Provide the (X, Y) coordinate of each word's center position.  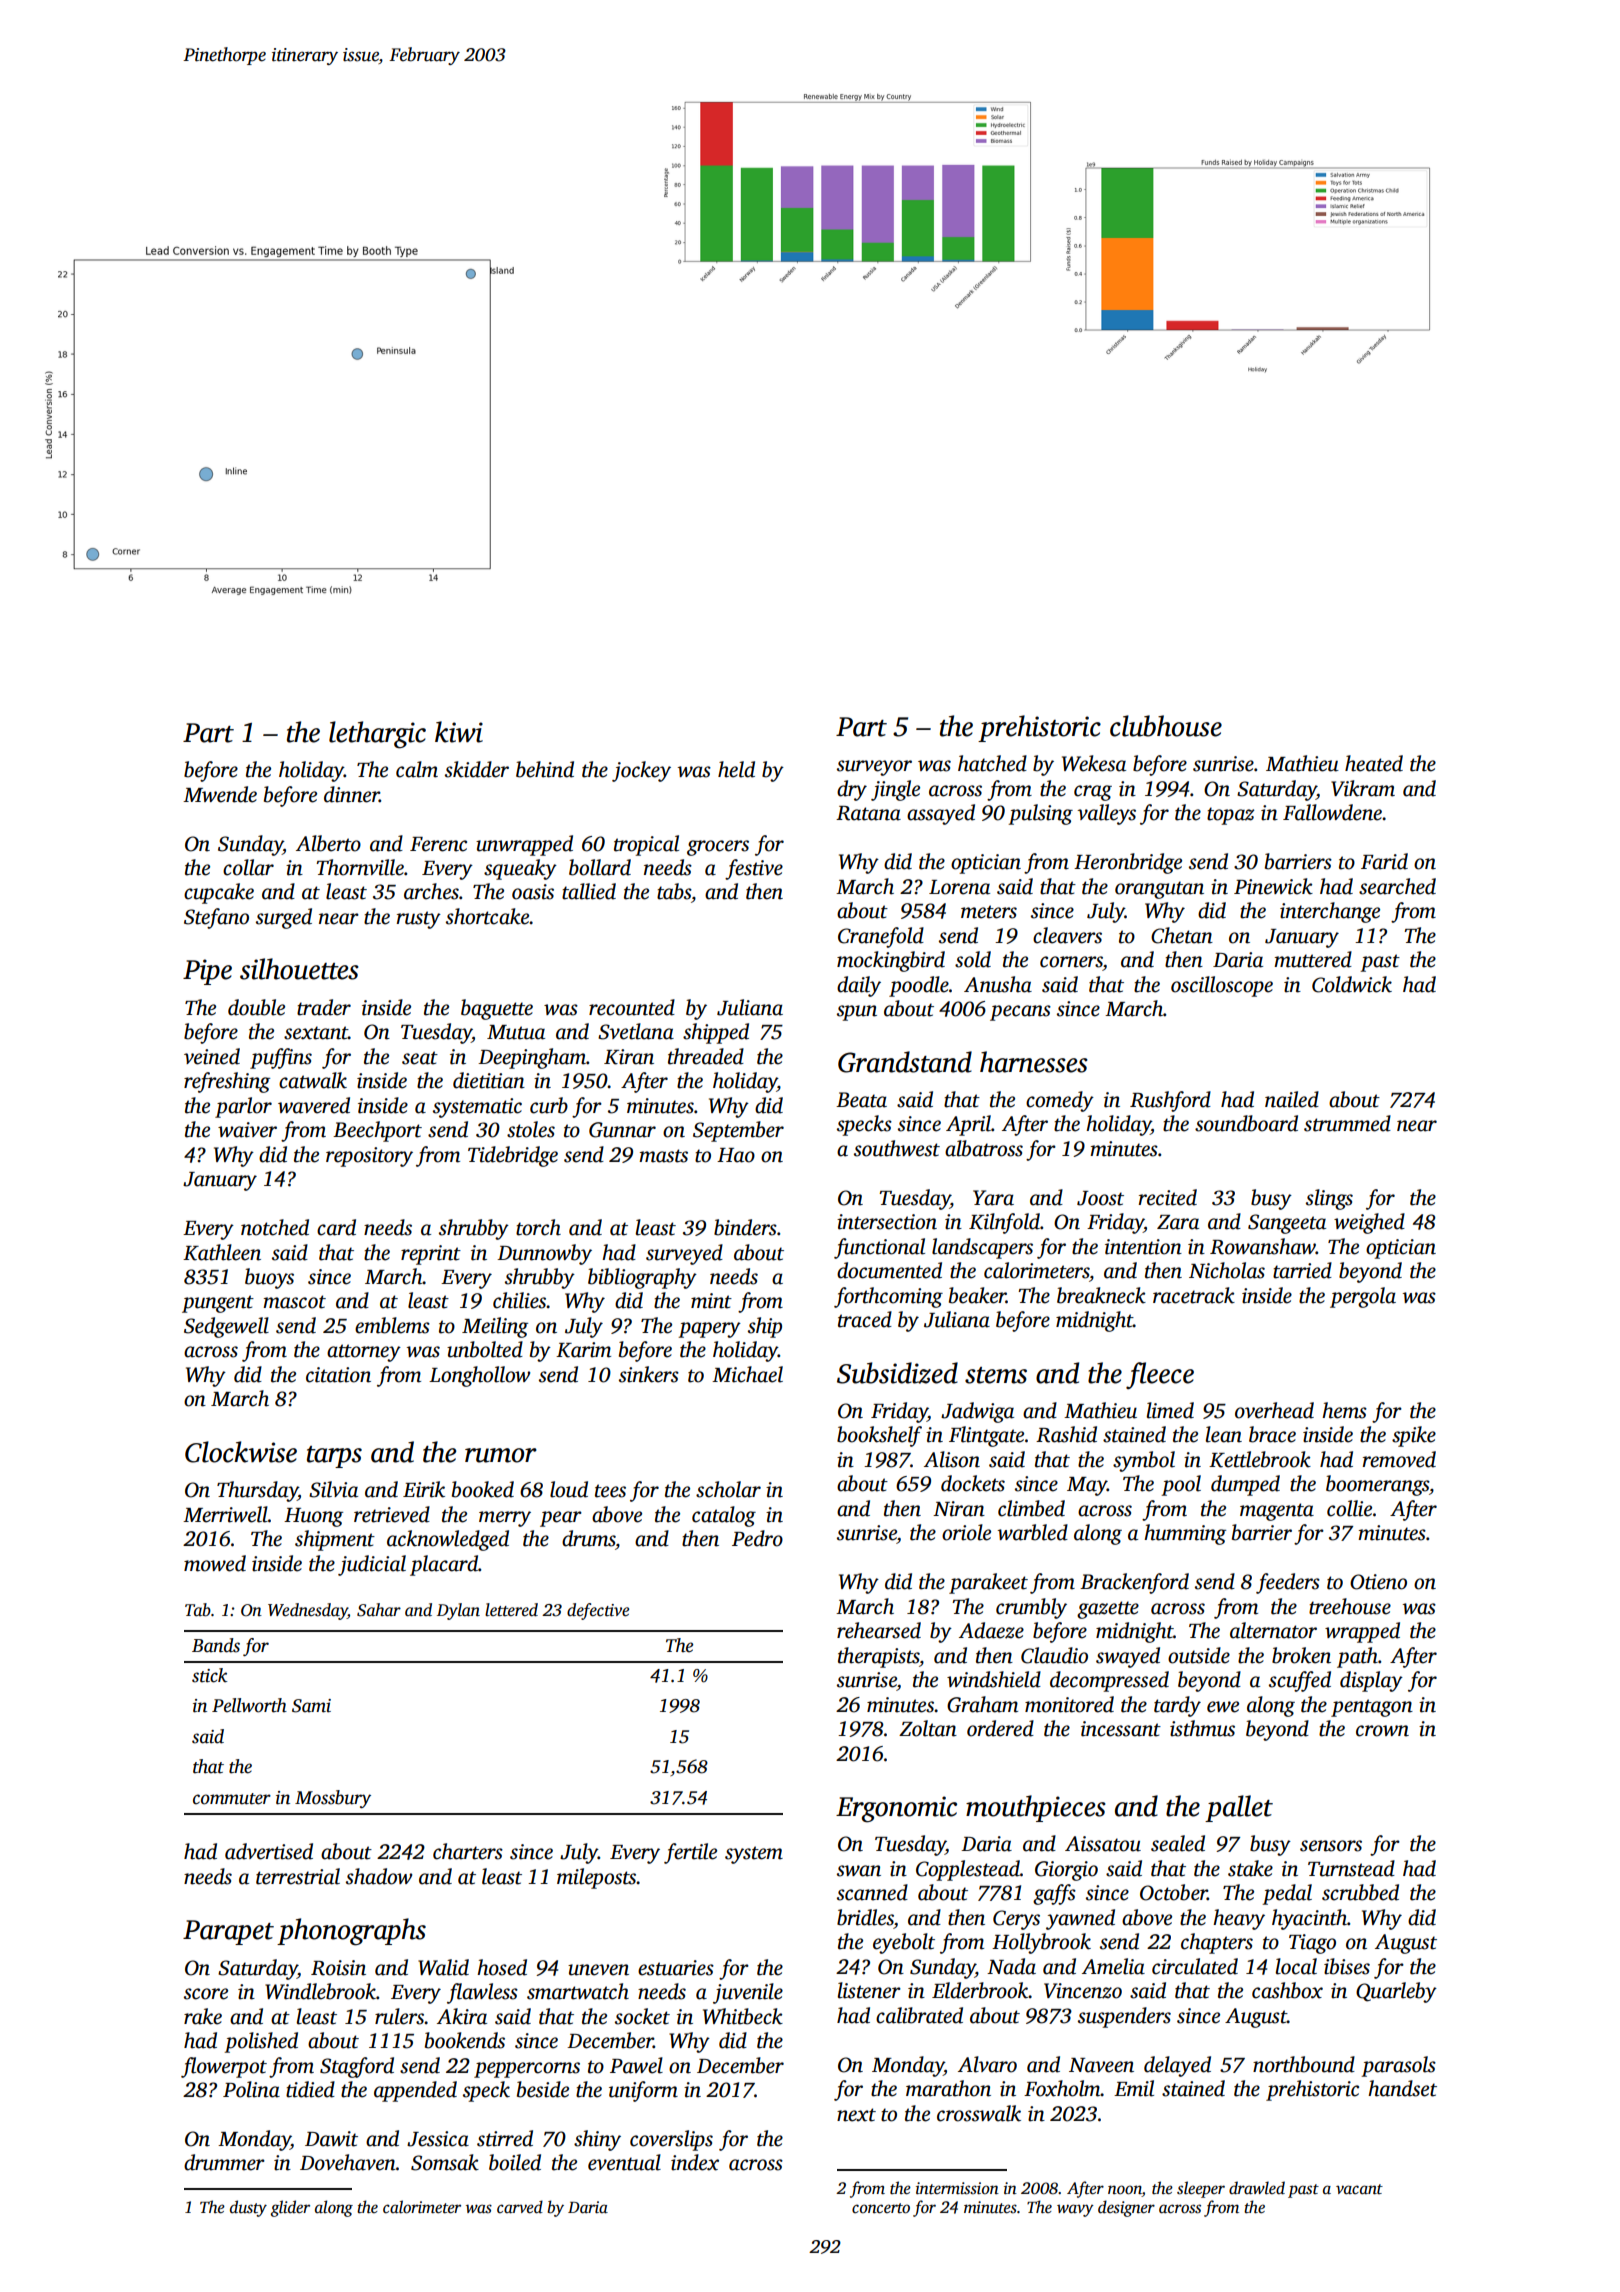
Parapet (228, 1932)
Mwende (220, 794)
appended (415, 2091)
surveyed (684, 1254)
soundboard (1246, 1123)
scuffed (1300, 1681)
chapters (1217, 1943)
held (736, 769)
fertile (690, 1853)
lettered (511, 1610)
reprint (431, 1255)
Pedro (757, 1538)
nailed (1292, 1099)
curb (549, 1105)
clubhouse (1166, 726)
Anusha (998, 984)
